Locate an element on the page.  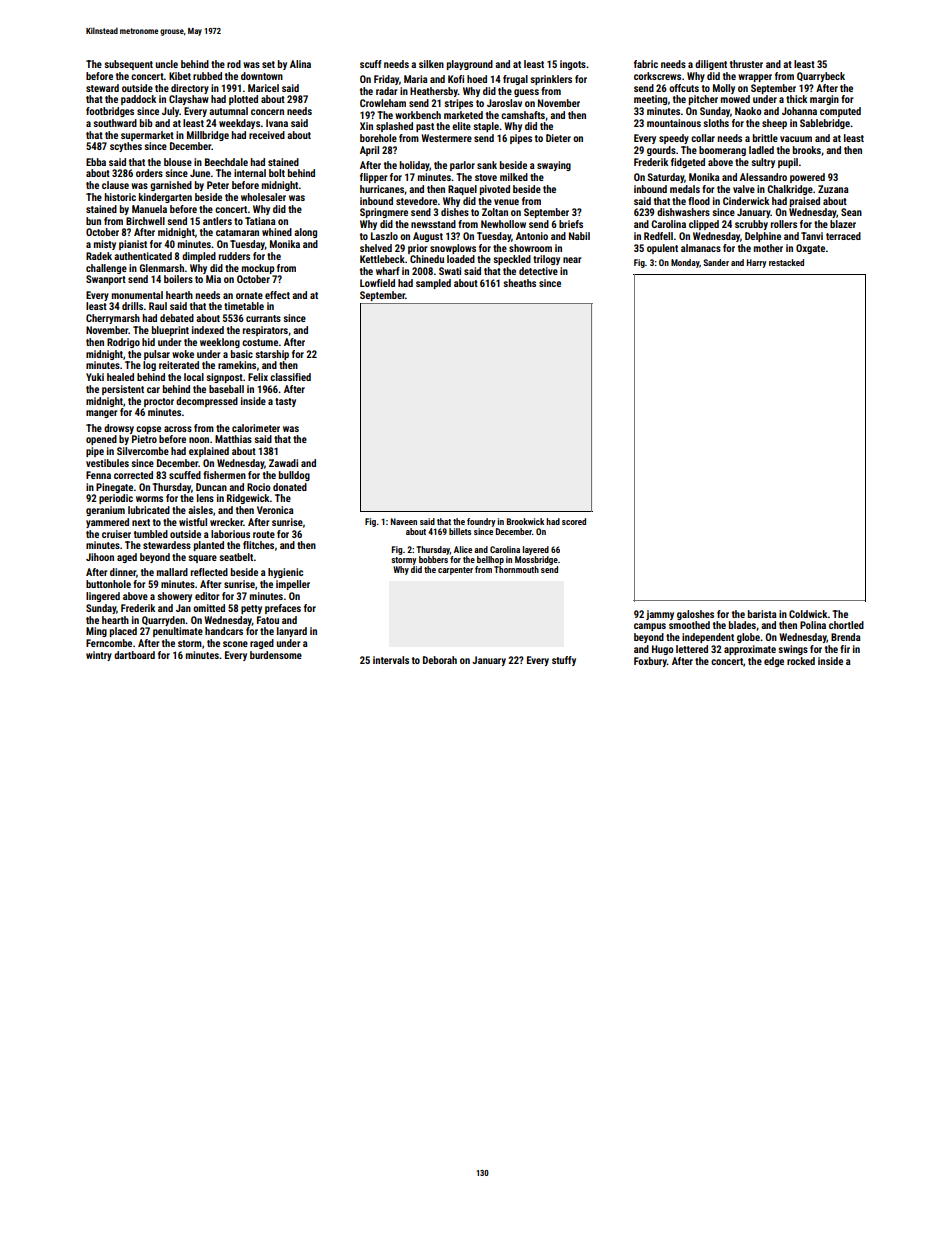
foundry is located at coordinates (481, 522).
